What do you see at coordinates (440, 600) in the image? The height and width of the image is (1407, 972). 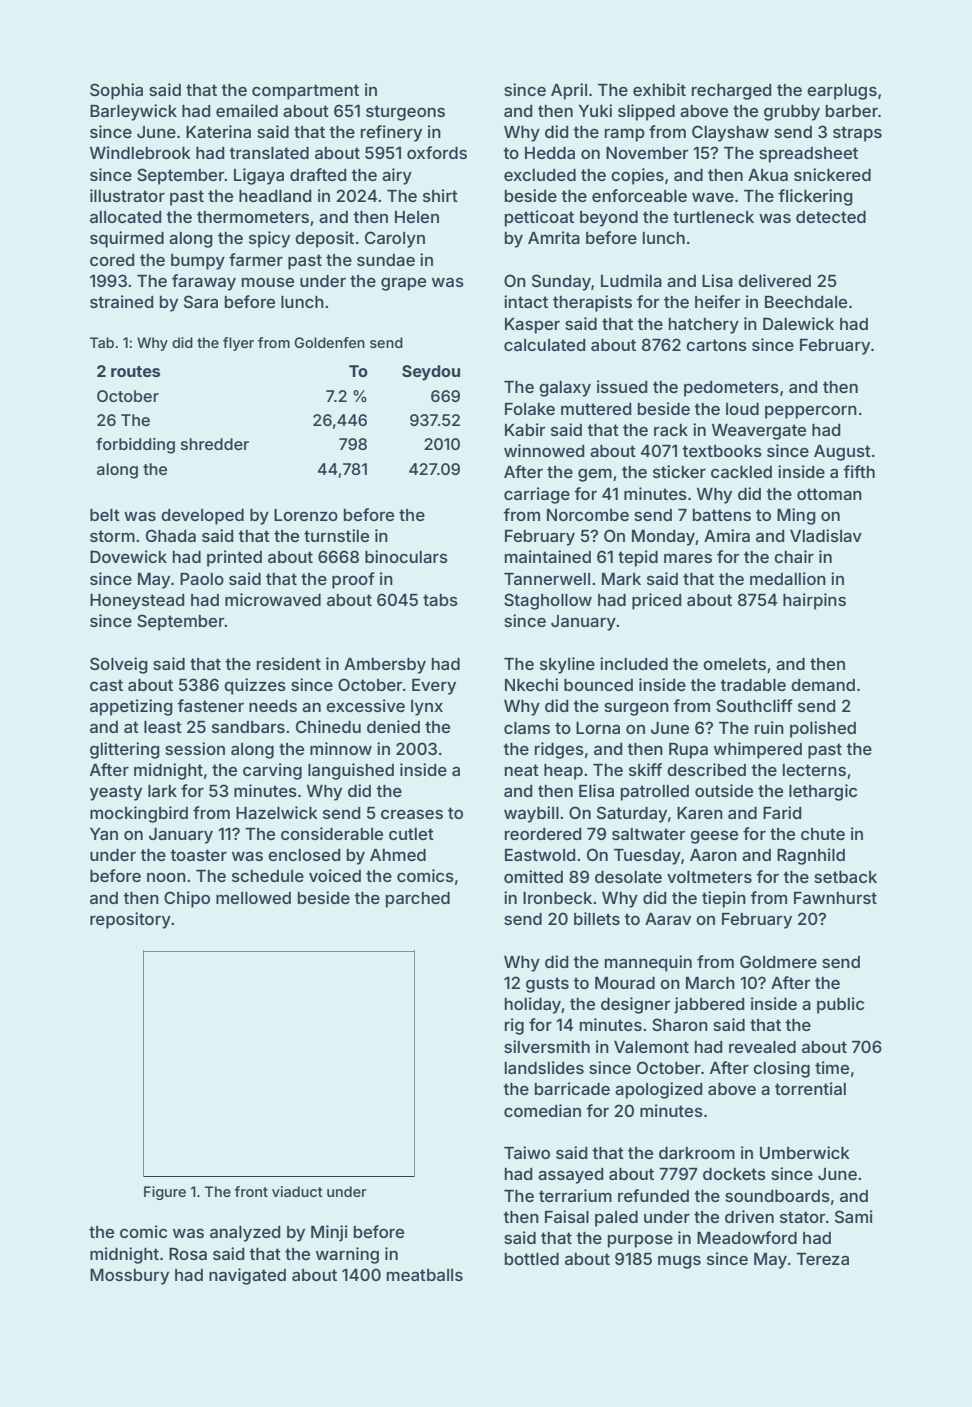 I see `tabs` at bounding box center [440, 600].
